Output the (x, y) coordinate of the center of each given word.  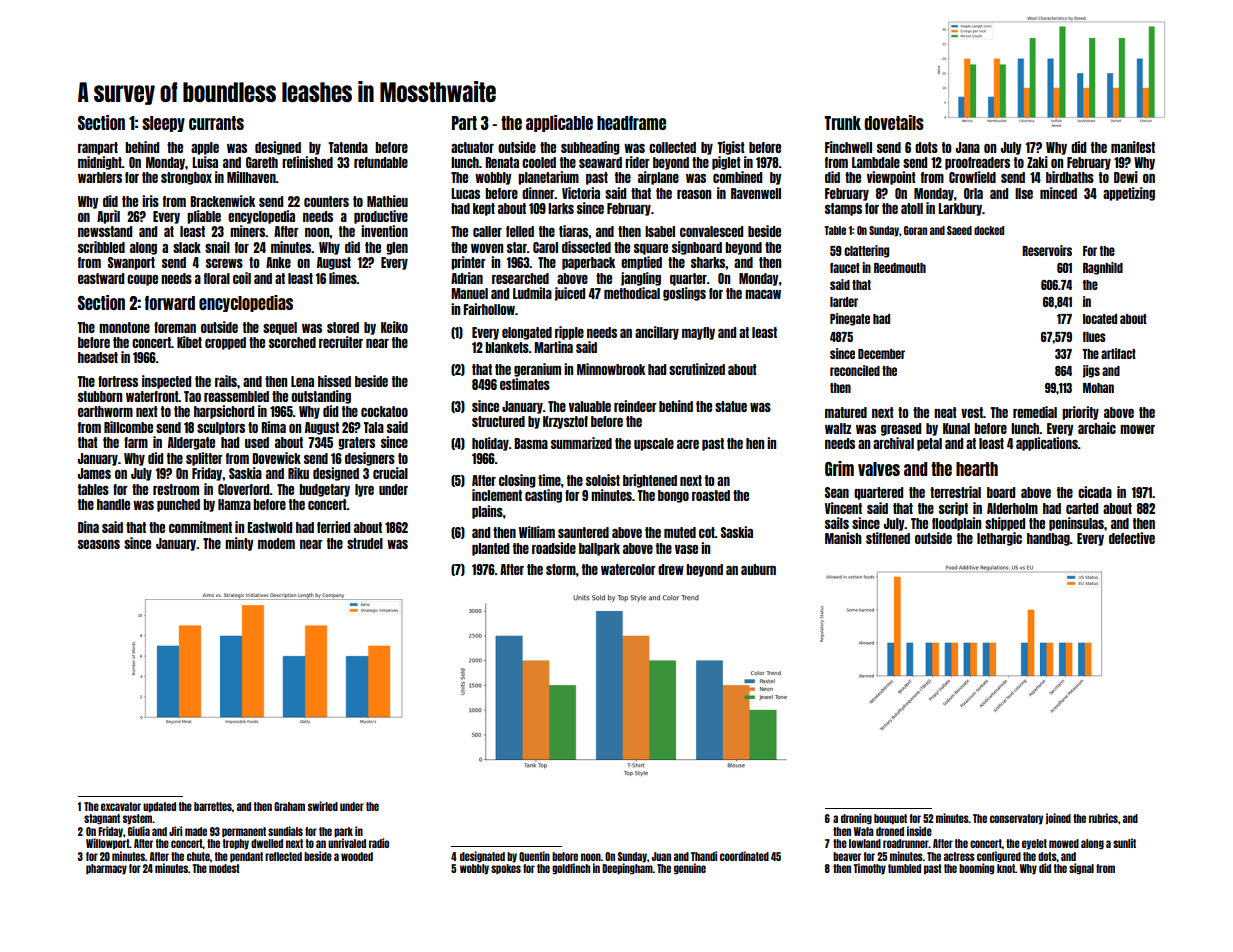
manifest (1133, 147)
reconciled (855, 370)
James (94, 473)
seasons (99, 544)
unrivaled (347, 843)
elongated (527, 333)
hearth (977, 469)
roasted (711, 495)
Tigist (731, 148)
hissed (334, 381)
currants (216, 123)
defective (1132, 538)
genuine (690, 869)
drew (671, 569)
